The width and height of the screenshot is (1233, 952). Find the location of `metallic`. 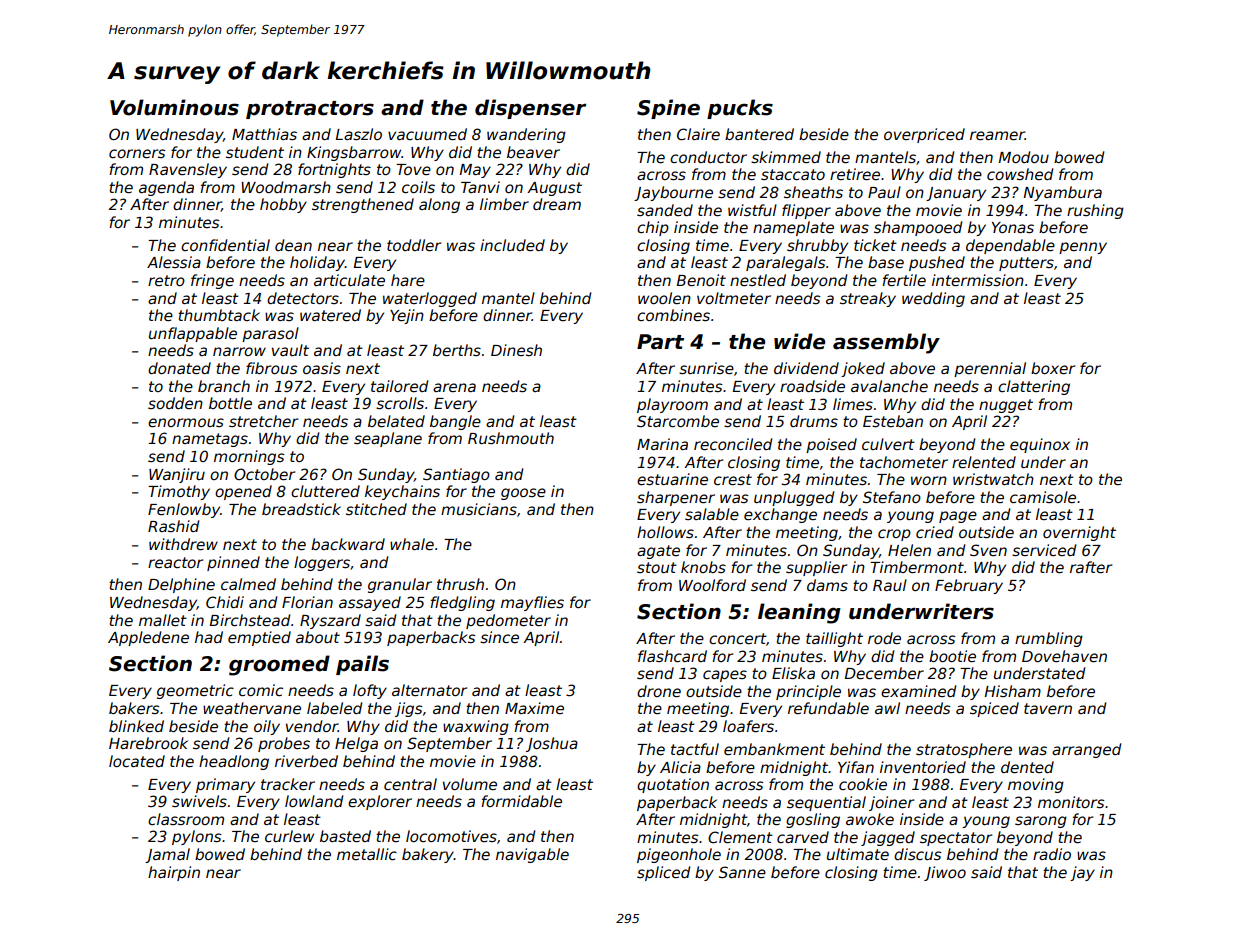

metallic is located at coordinates (367, 854).
